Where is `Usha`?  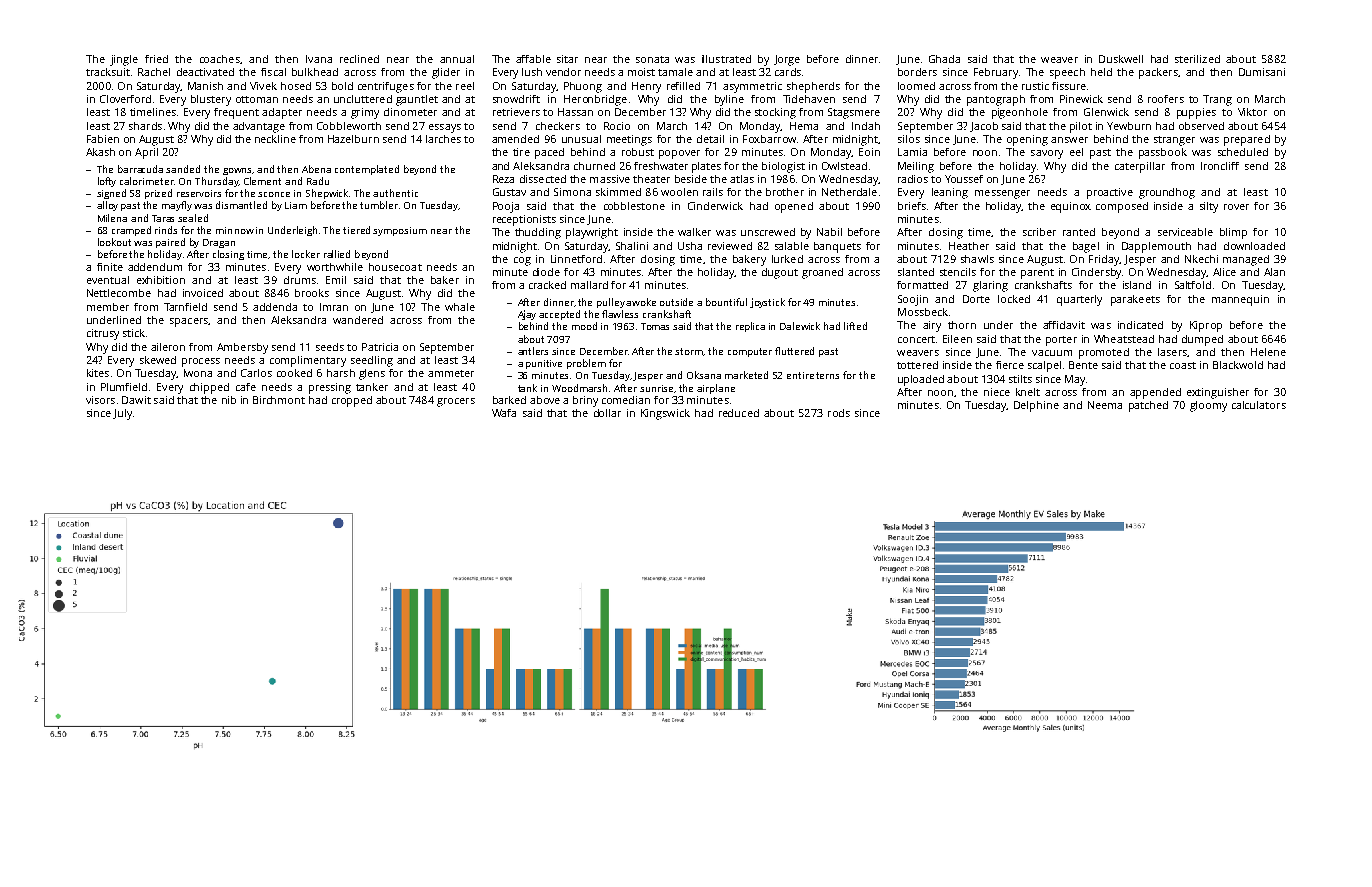
Usha is located at coordinates (690, 246).
